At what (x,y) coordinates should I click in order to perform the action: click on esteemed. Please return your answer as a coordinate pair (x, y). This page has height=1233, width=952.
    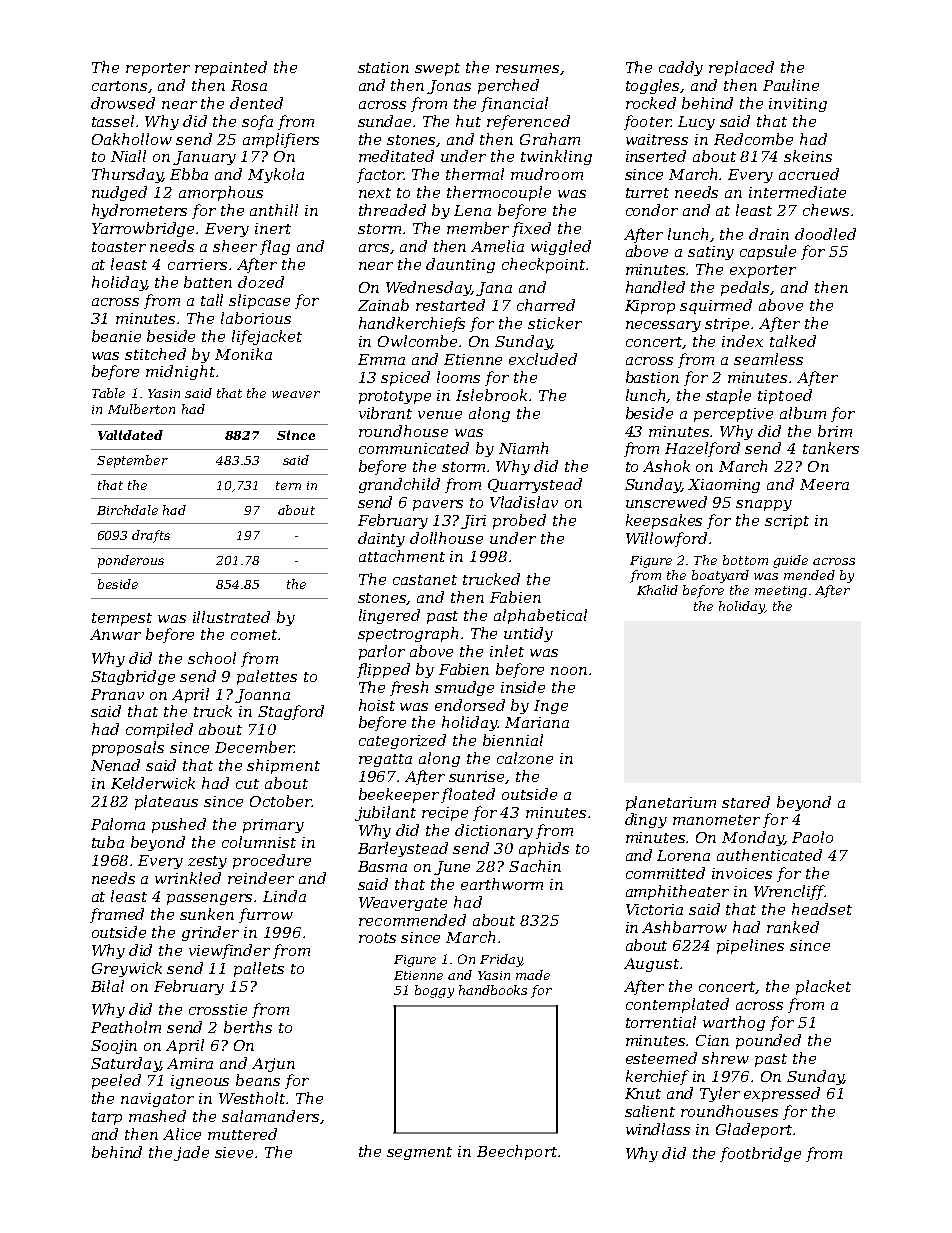
    Looking at the image, I should click on (661, 1058).
